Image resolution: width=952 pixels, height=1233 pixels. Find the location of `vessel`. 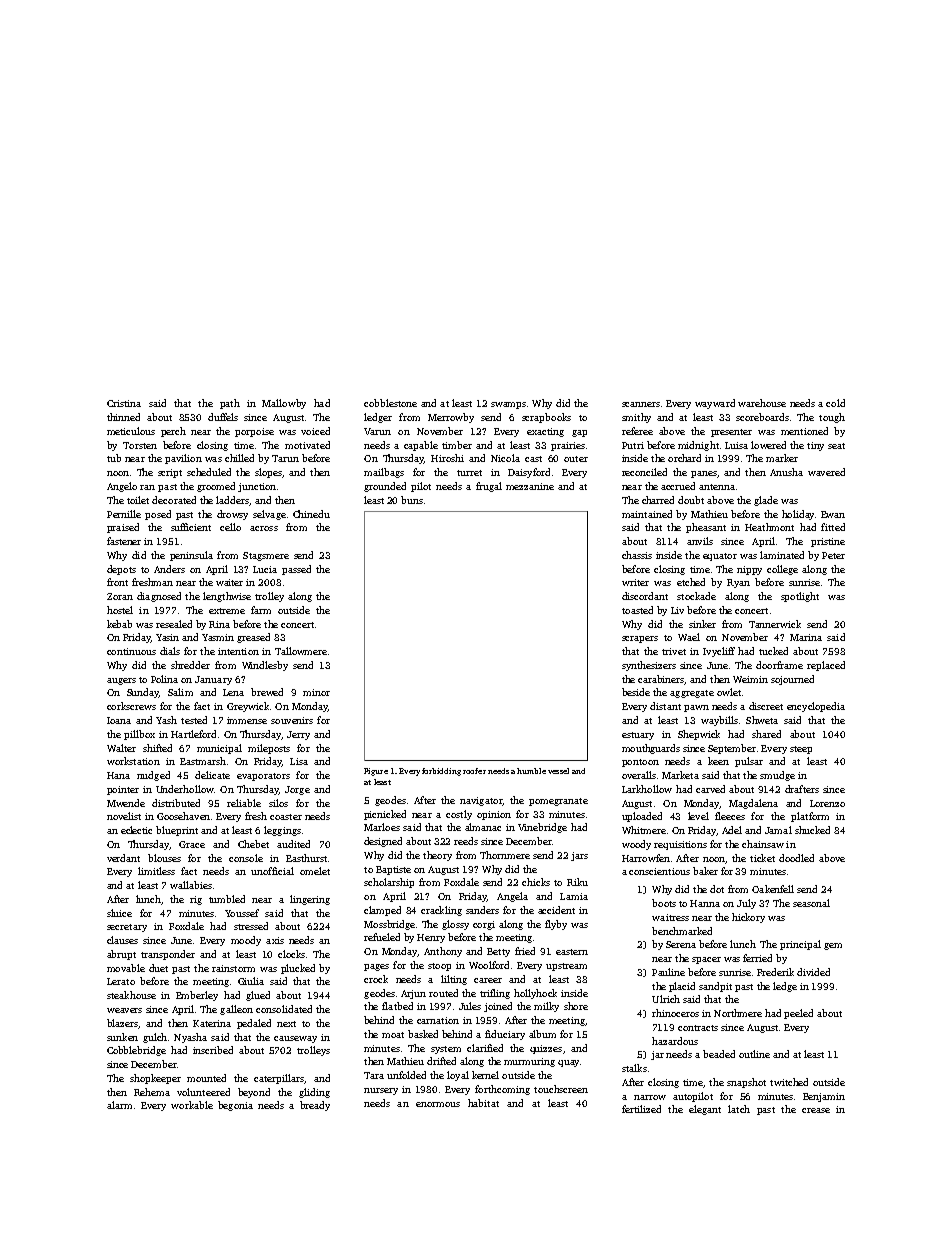

vessel is located at coordinates (558, 771).
